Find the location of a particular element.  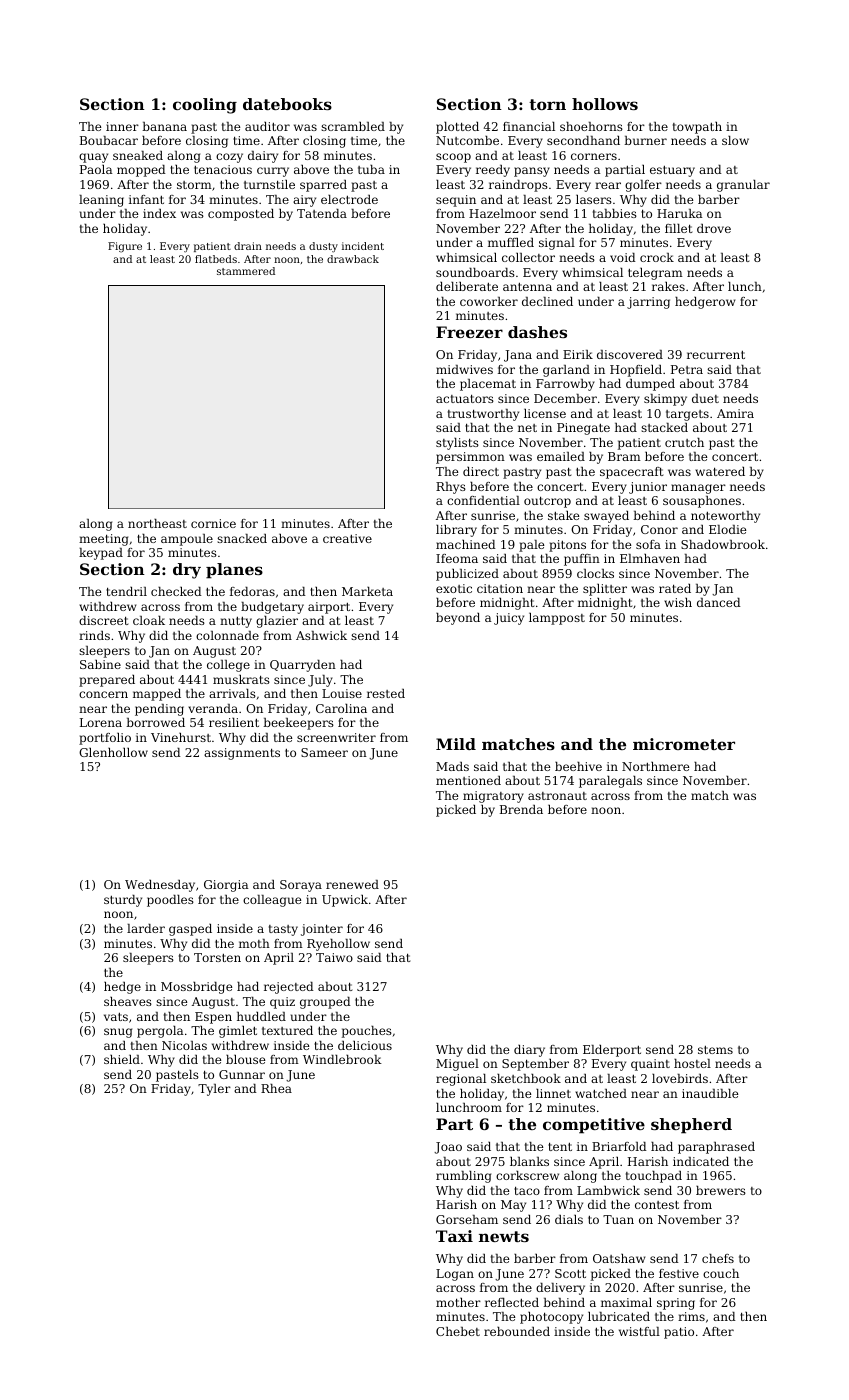

shield is located at coordinates (122, 1059).
